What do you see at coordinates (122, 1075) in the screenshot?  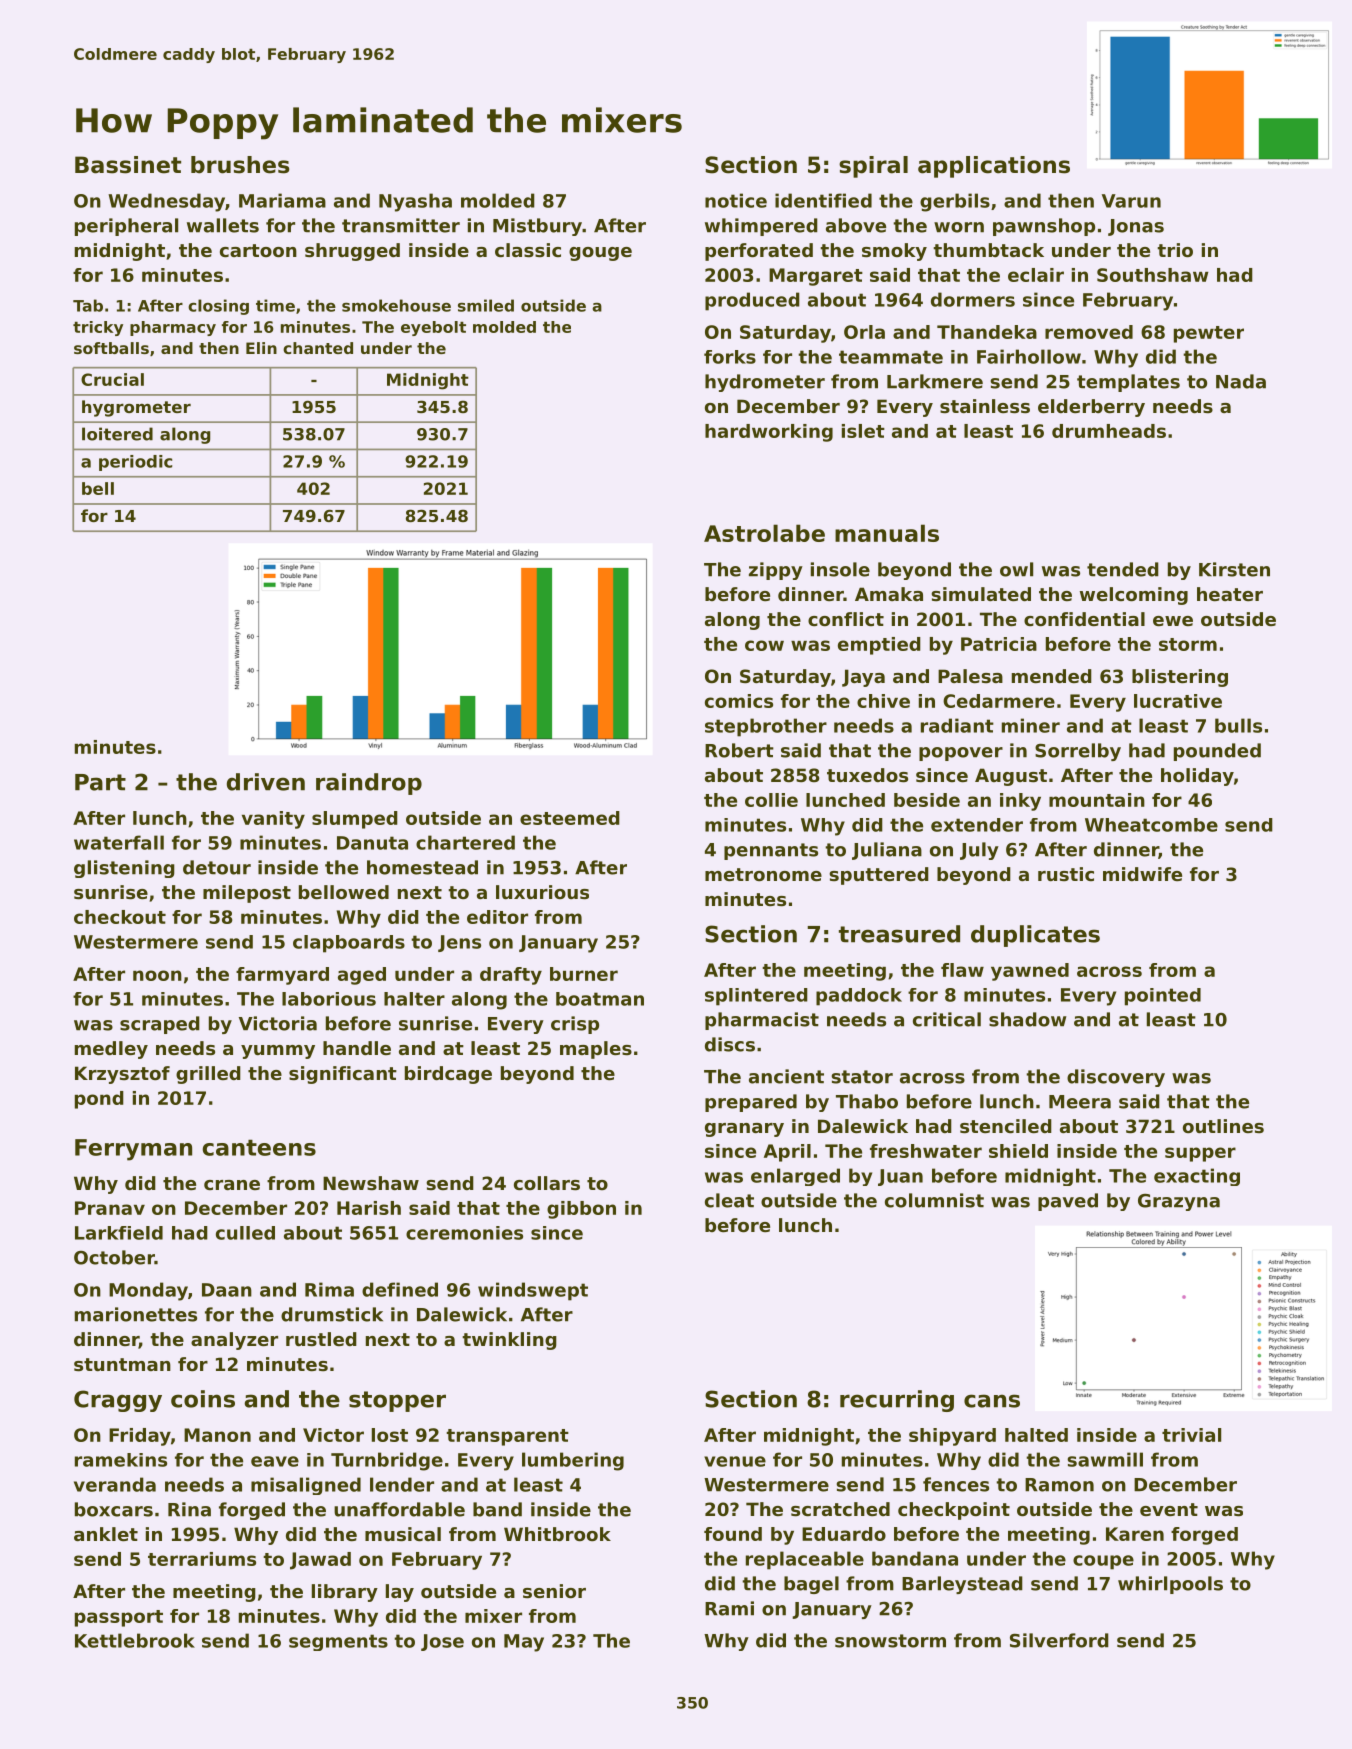 I see `Krzysztof` at bounding box center [122, 1075].
